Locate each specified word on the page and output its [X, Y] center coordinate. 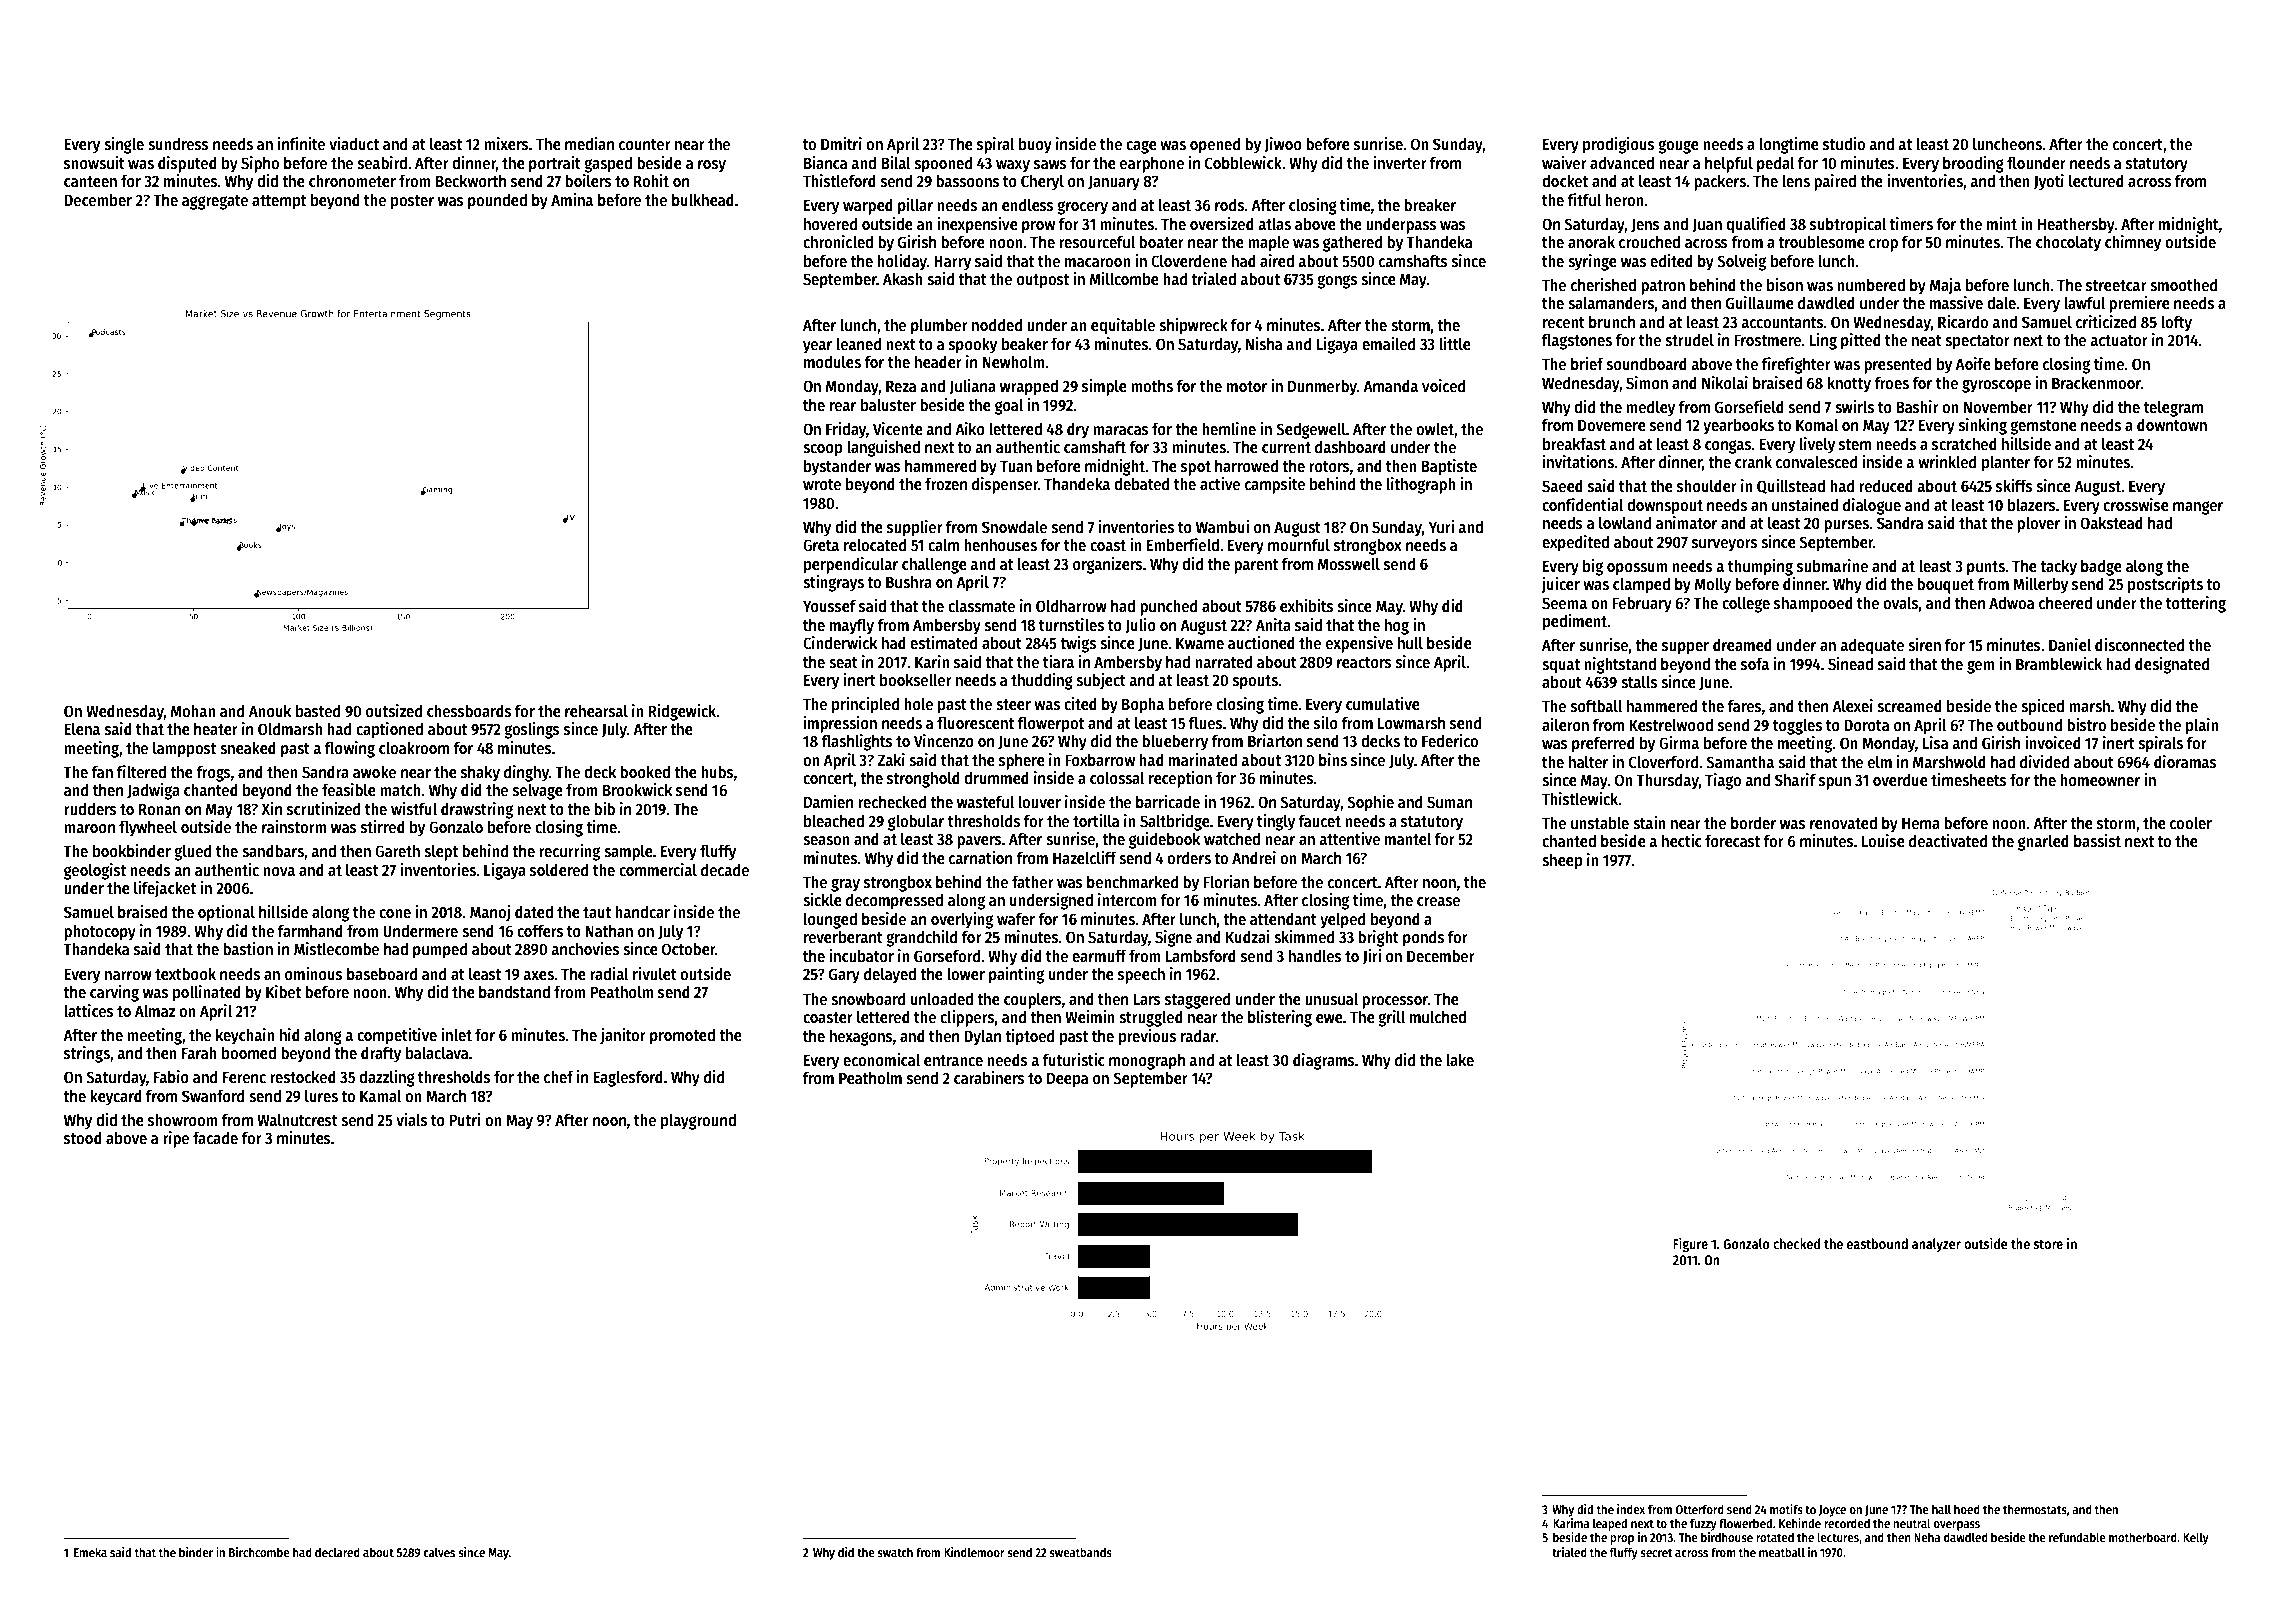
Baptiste [1449, 467]
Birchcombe [259, 1552]
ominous [314, 973]
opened [1215, 145]
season [826, 841]
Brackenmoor [2096, 382]
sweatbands [1080, 1552]
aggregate [215, 202]
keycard [116, 1097]
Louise [1883, 840]
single [124, 145]
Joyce [1832, 1511]
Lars [1147, 999]
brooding [1973, 164]
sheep [1562, 861]
